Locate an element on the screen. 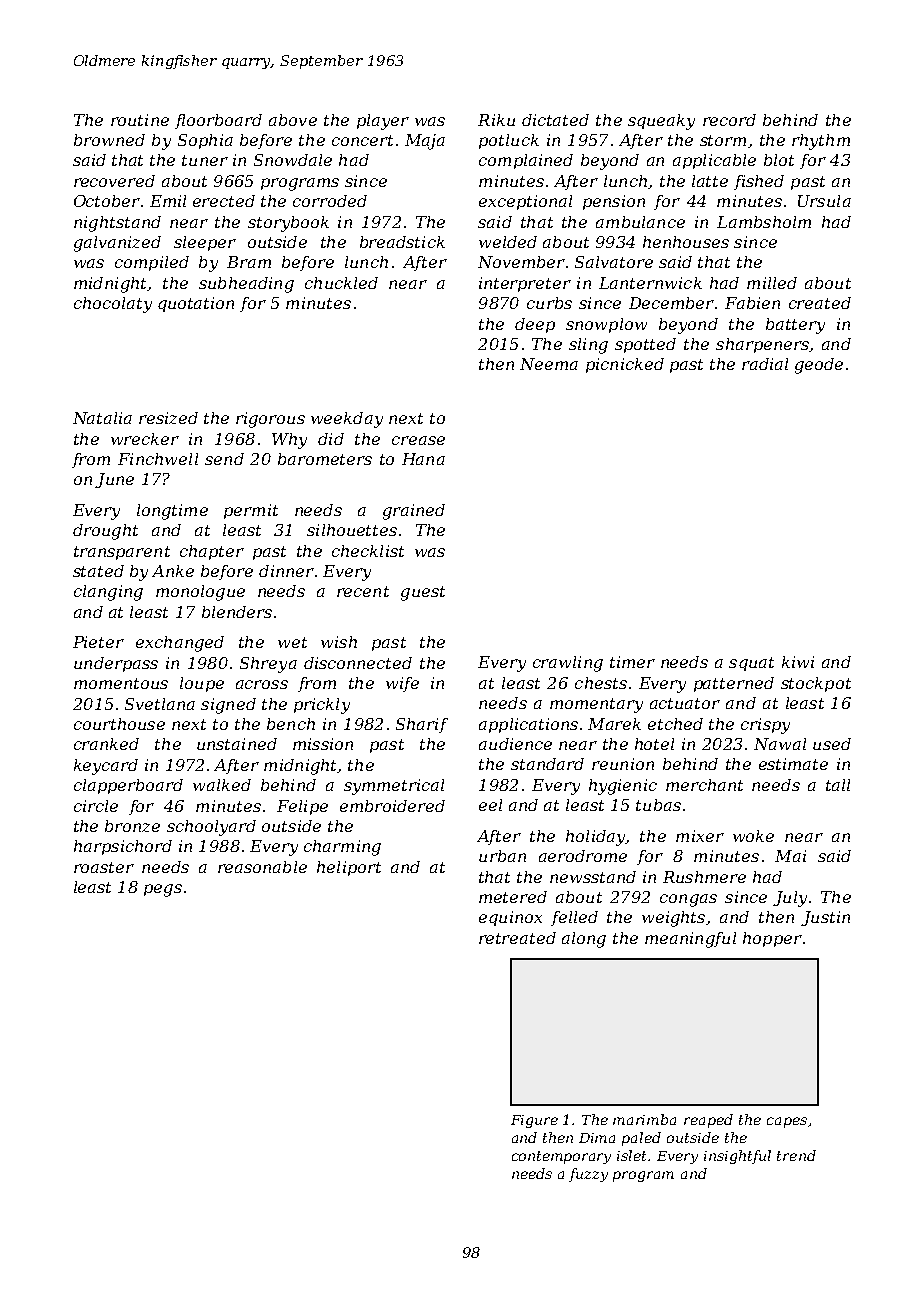  walked is located at coordinates (222, 785).
